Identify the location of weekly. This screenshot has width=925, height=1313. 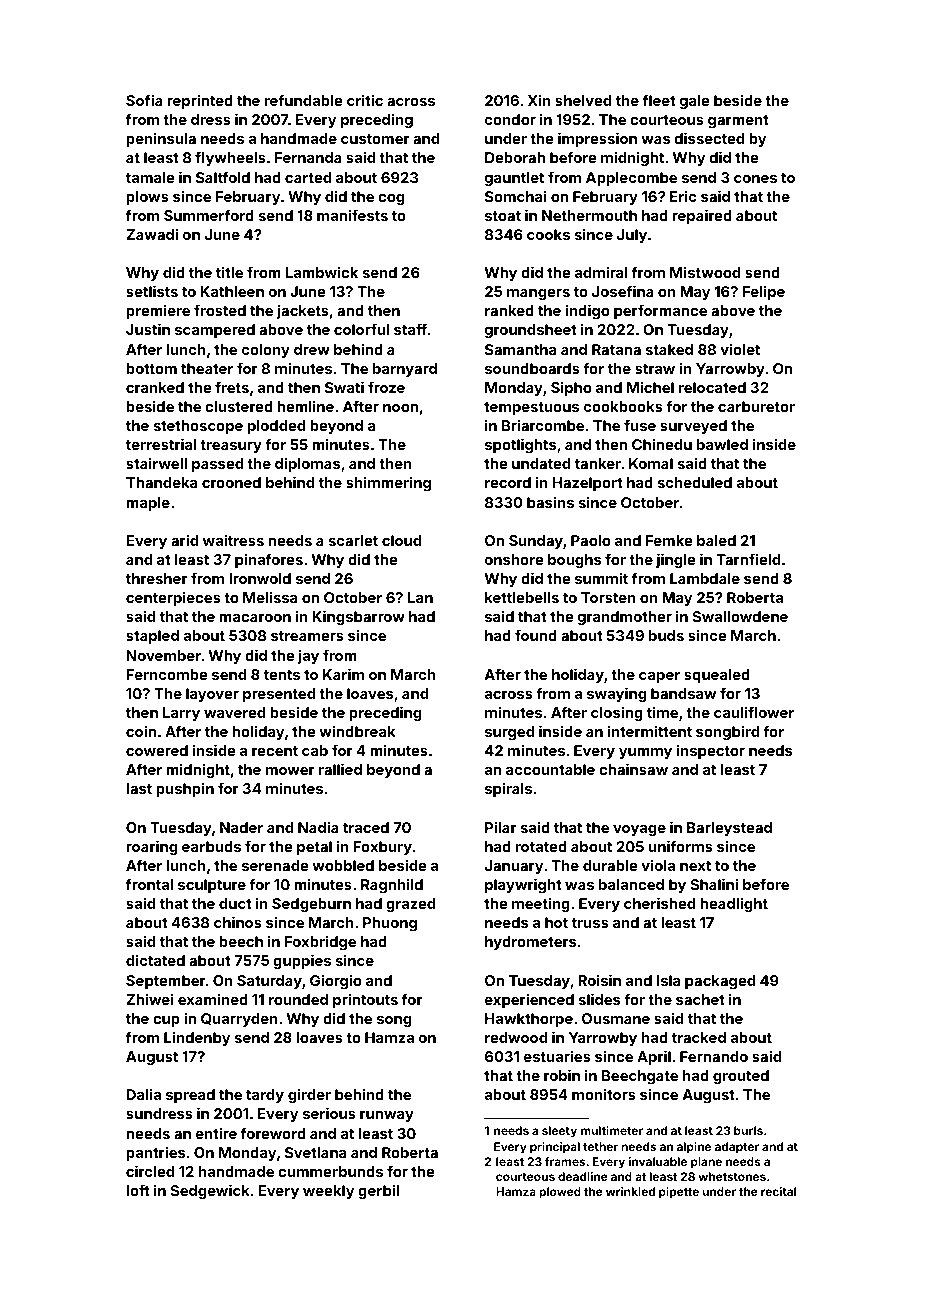
(328, 1192).
